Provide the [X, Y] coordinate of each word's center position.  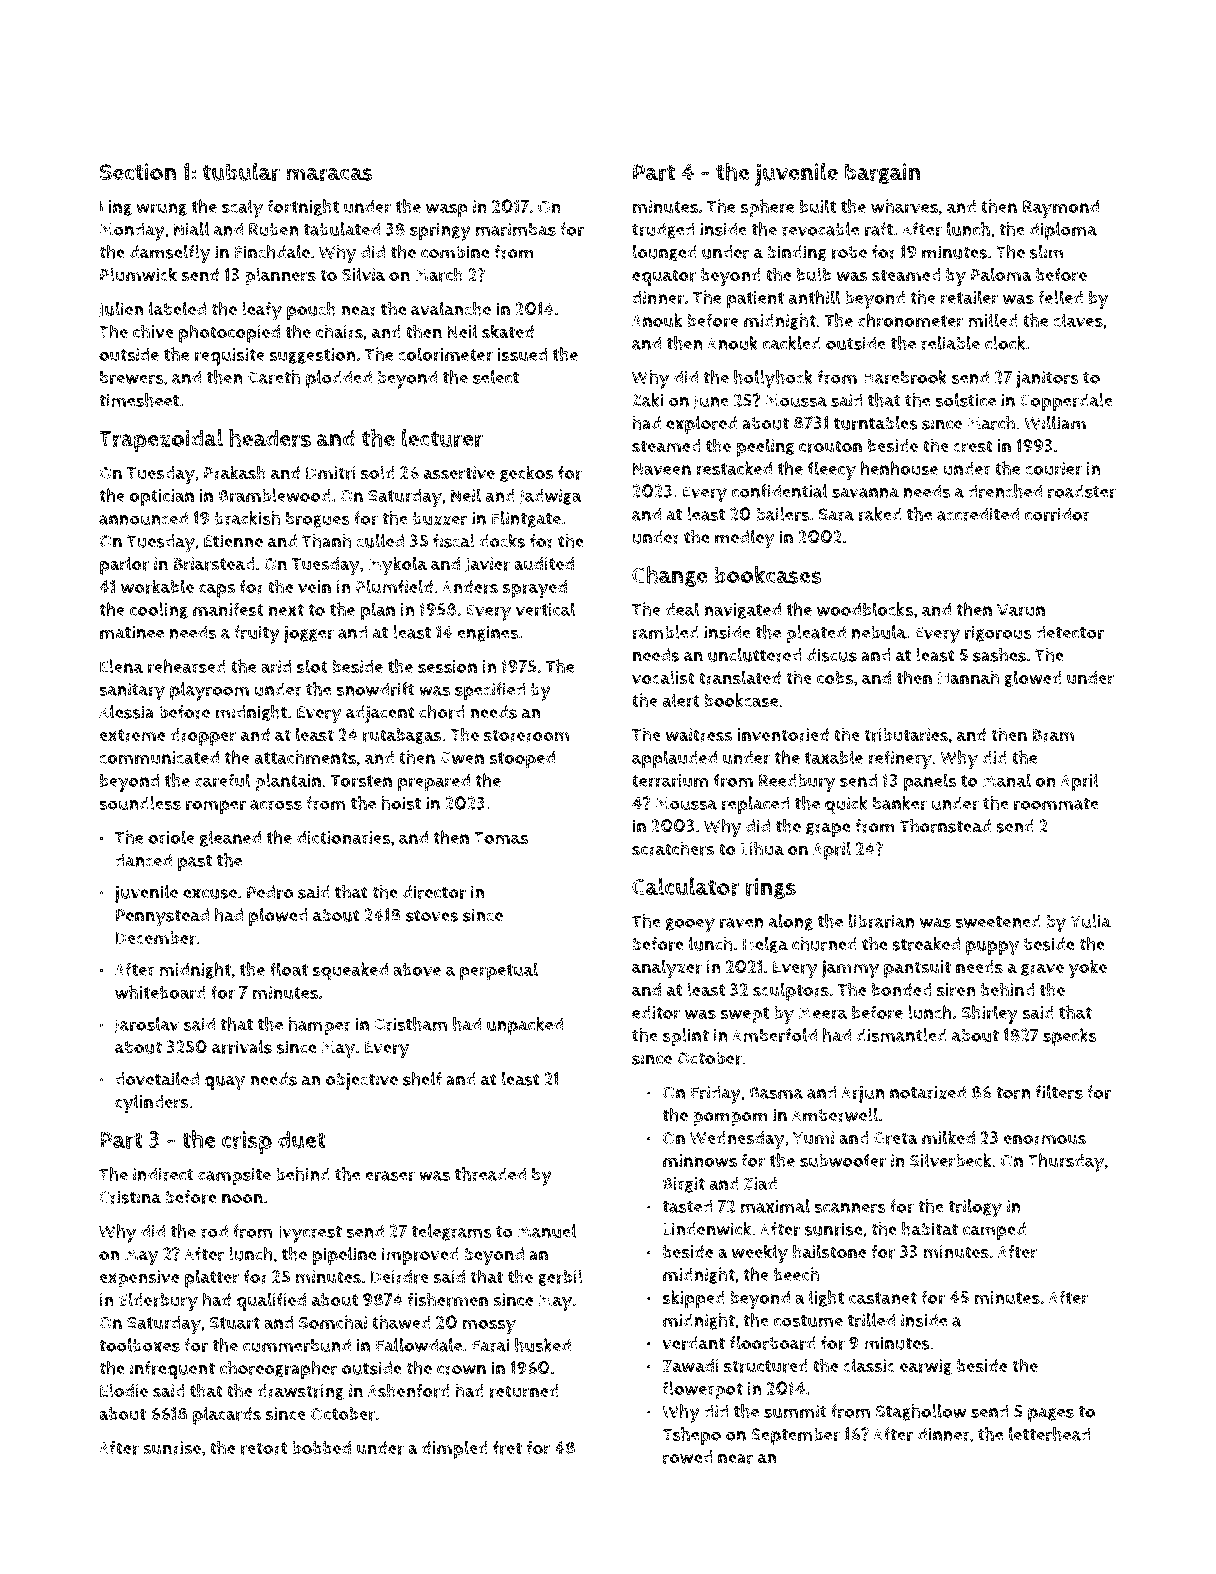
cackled [792, 343]
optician [161, 498]
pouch [311, 311]
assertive [459, 473]
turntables [876, 423]
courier [1053, 469]
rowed [687, 1457]
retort [264, 1448]
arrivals [242, 1047]
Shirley [989, 1014]
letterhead [1049, 1434]
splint [686, 1037]
